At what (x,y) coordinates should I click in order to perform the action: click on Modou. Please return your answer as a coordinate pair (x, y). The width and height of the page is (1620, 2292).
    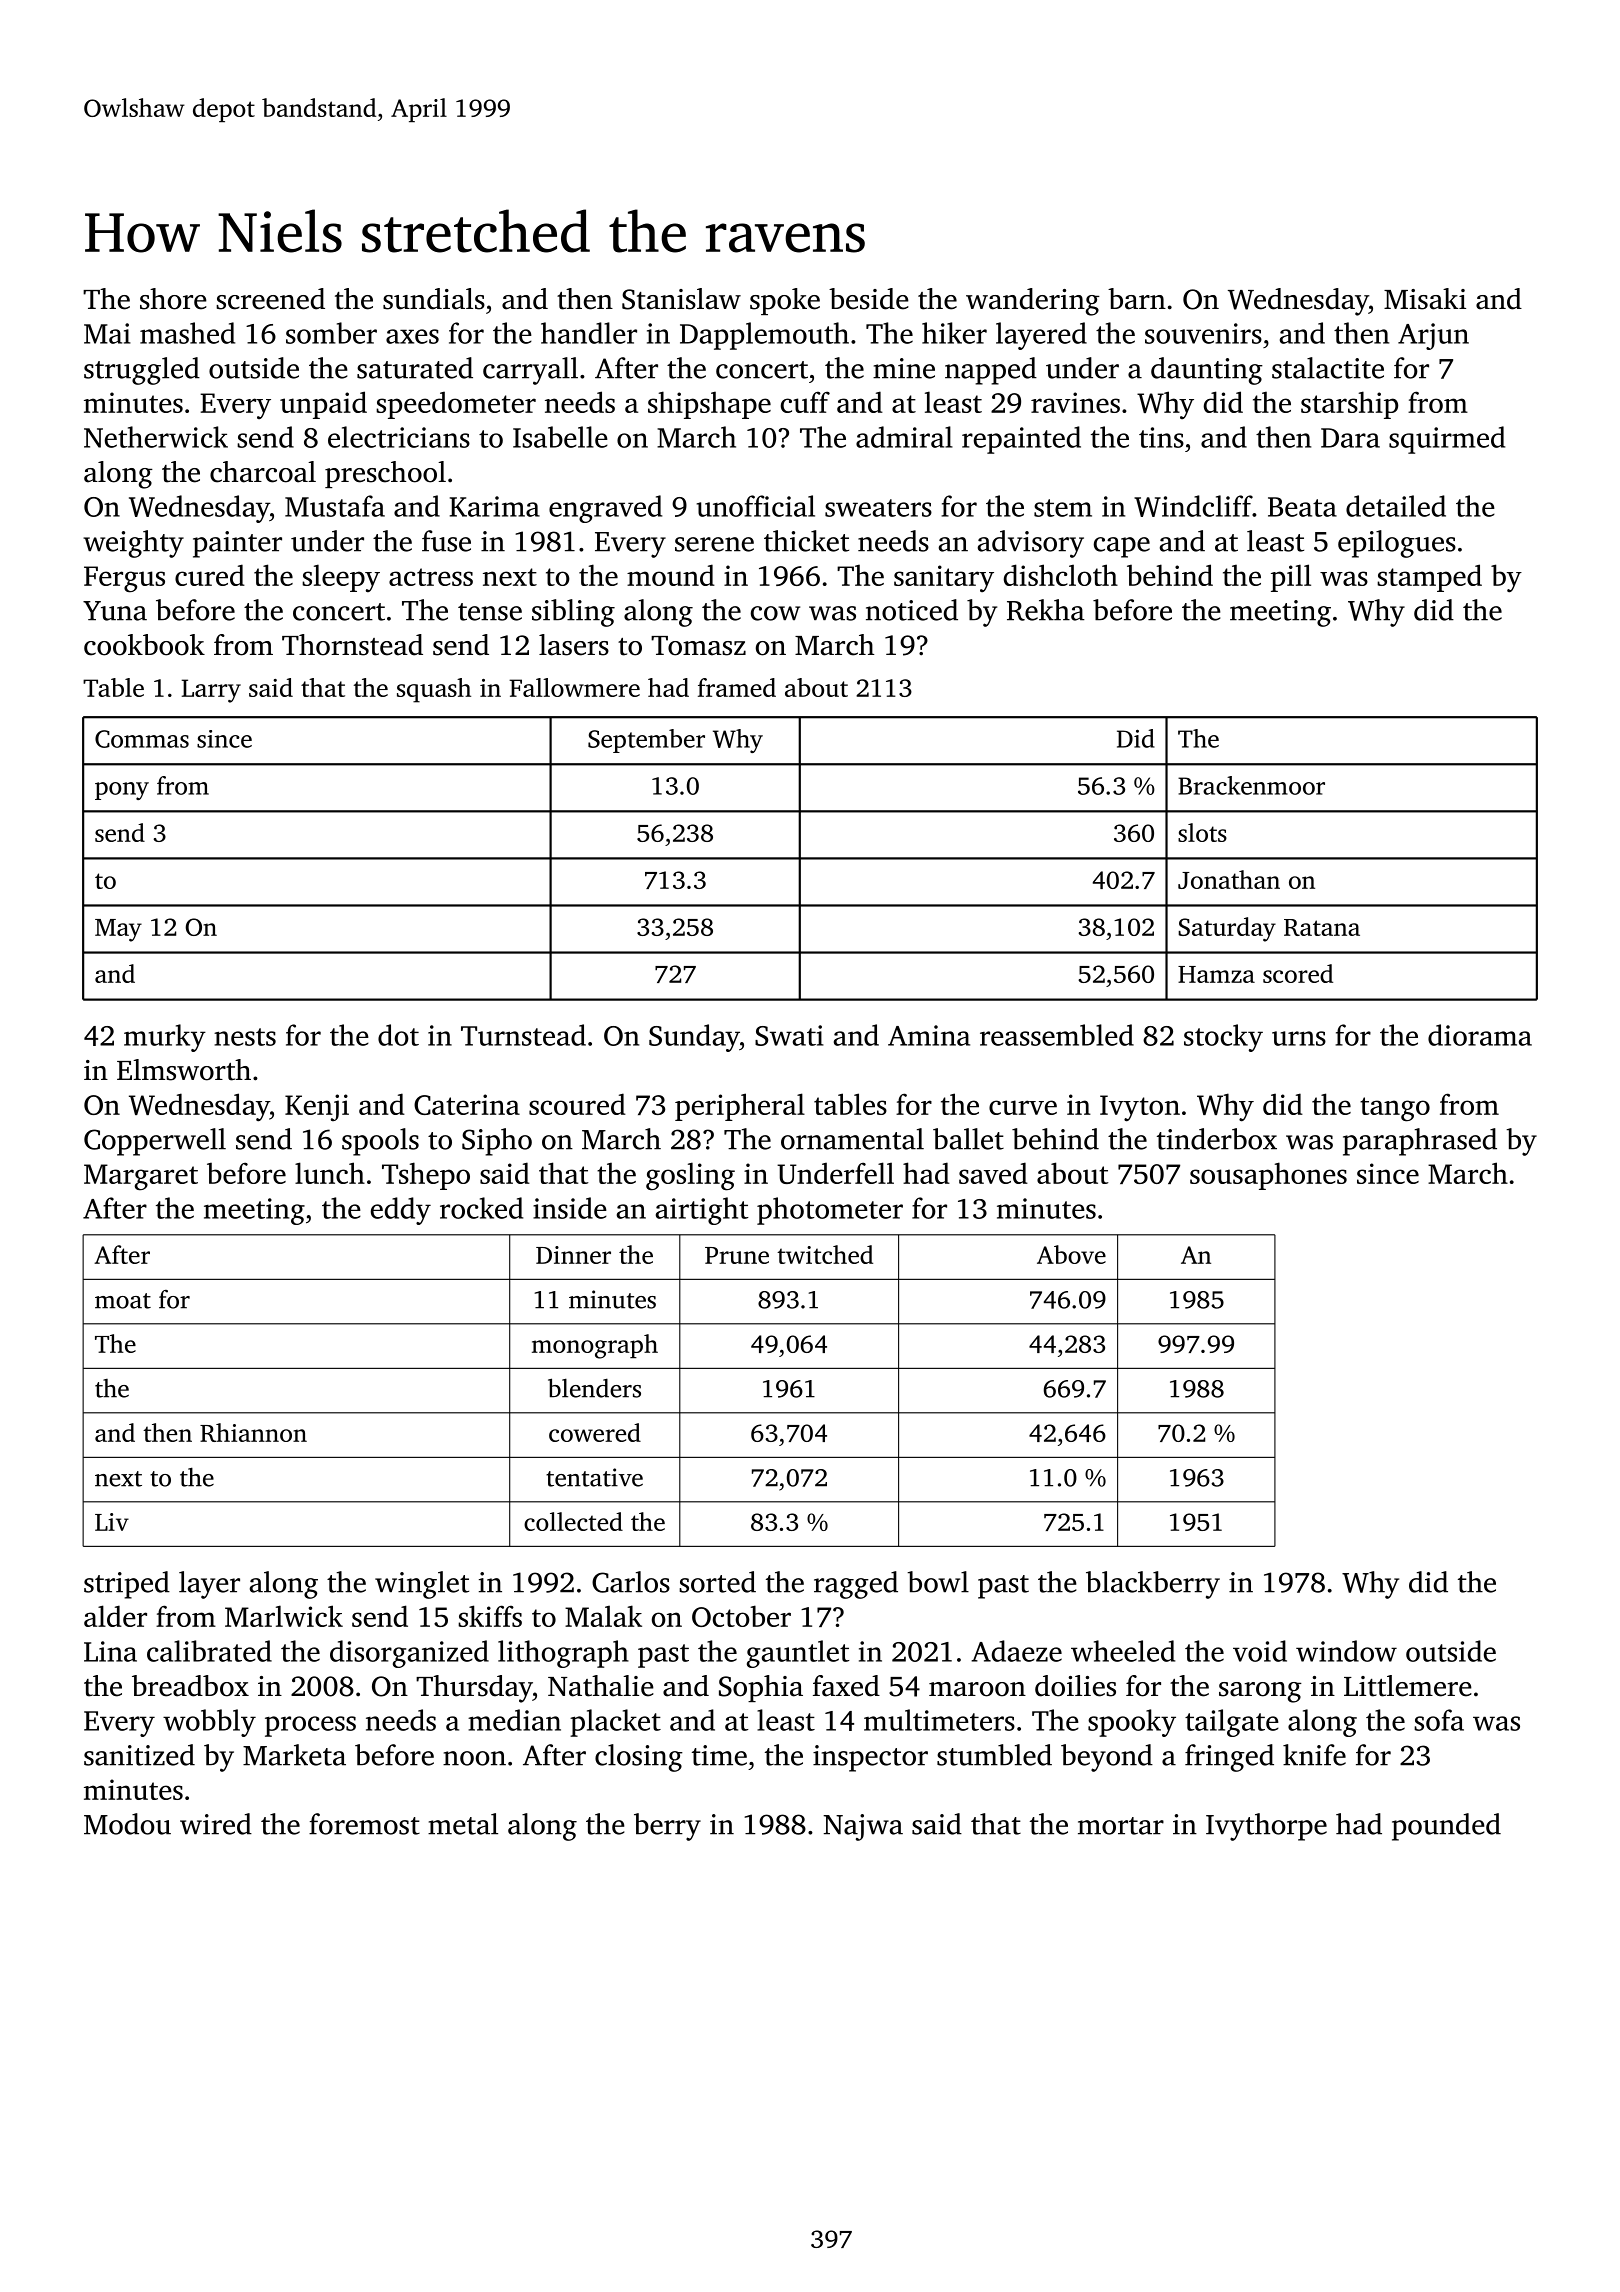
    Looking at the image, I should click on (127, 1824).
